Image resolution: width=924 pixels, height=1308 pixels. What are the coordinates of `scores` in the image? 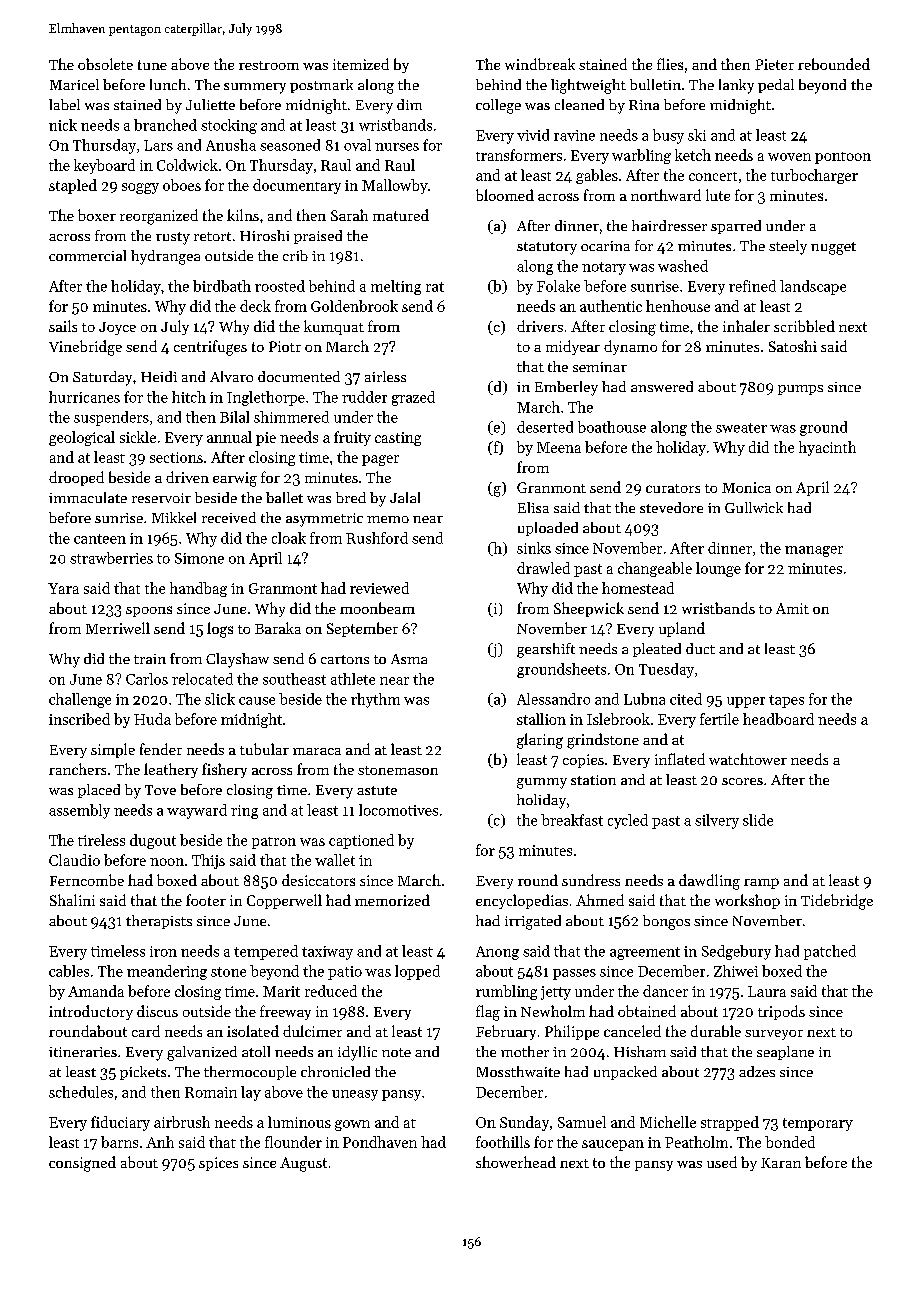 It's located at (742, 781).
